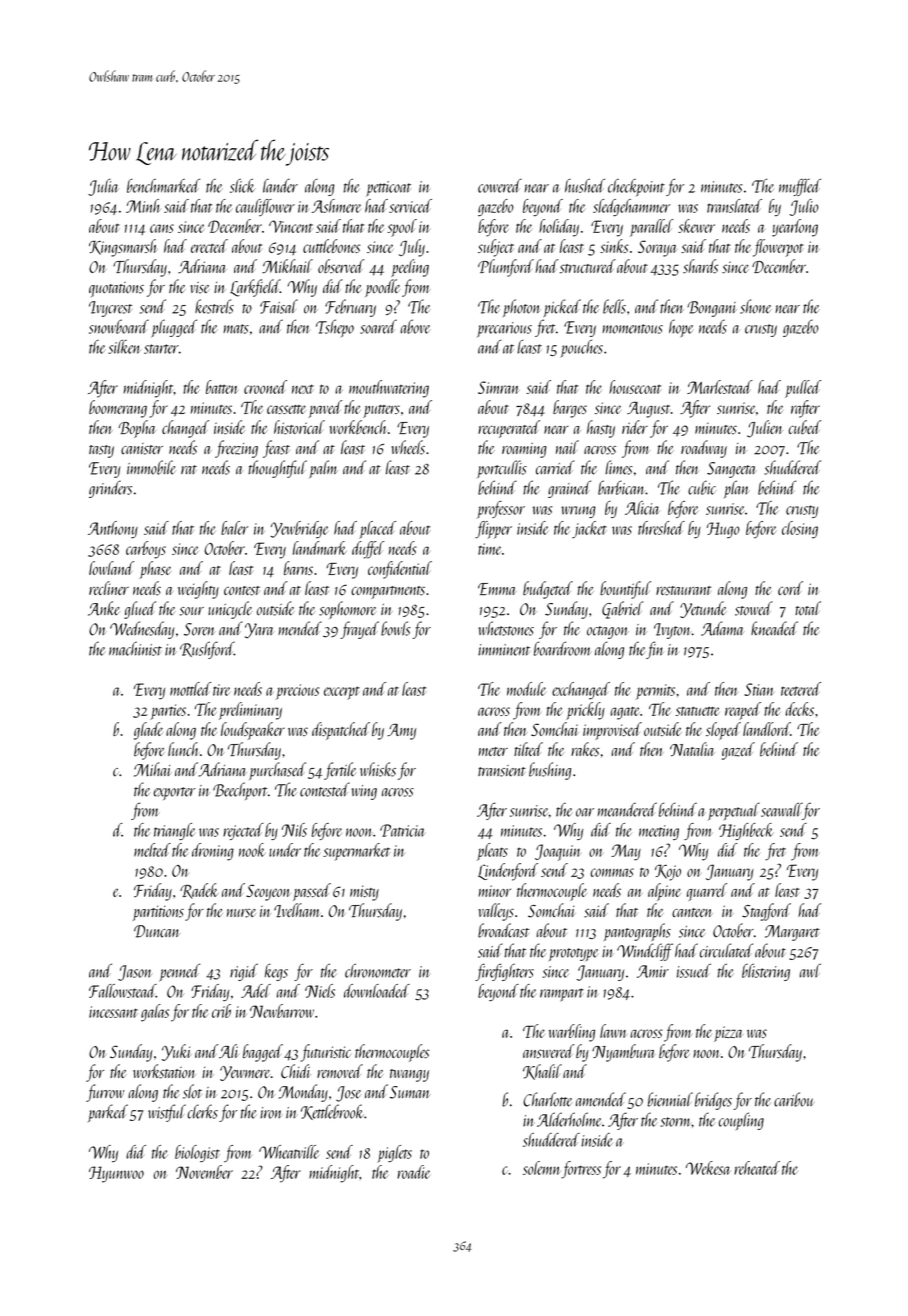  Describe the element at coordinates (204, 1172) in the screenshot. I see `November` at that location.
